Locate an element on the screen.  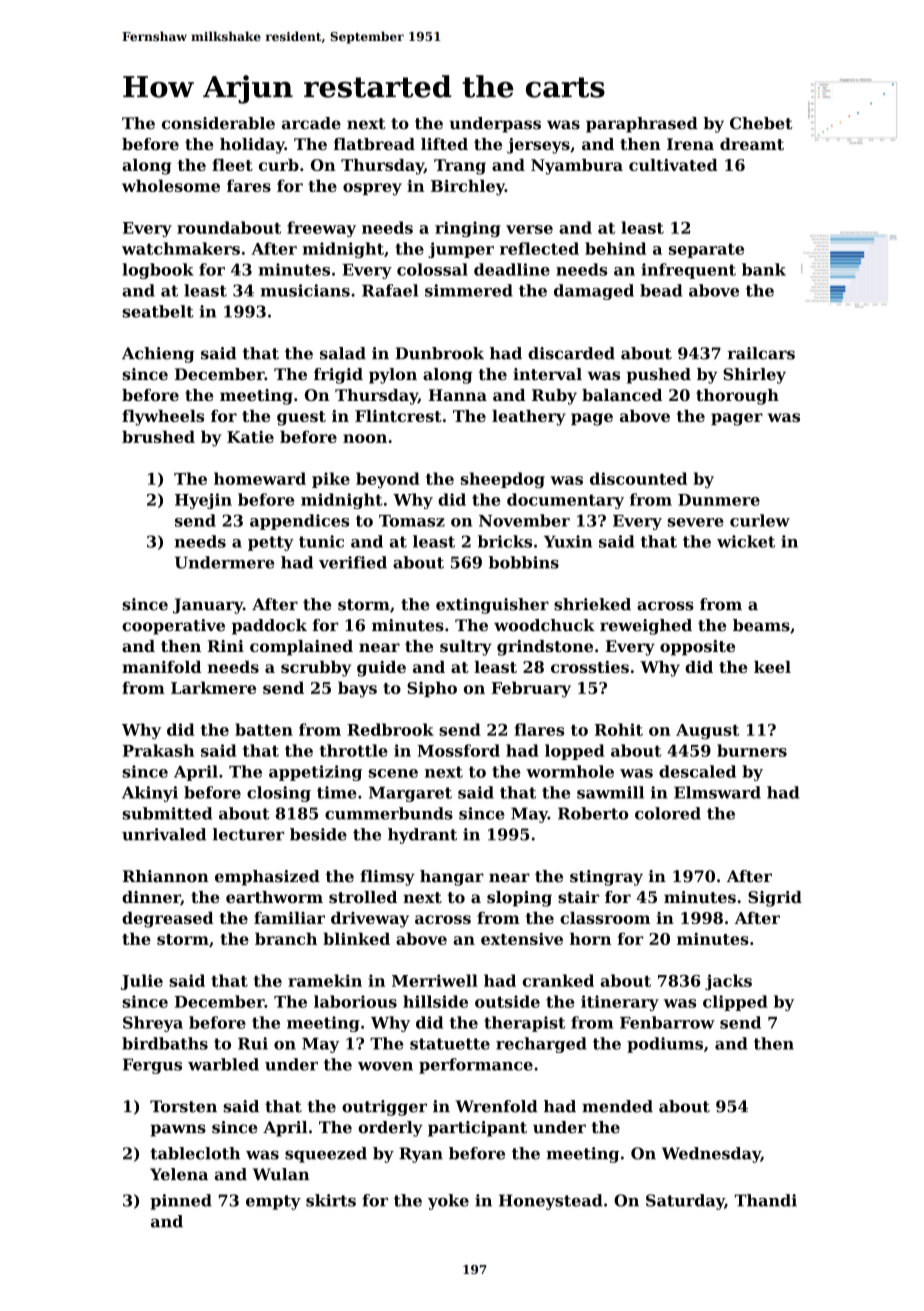
severe is located at coordinates (695, 522).
